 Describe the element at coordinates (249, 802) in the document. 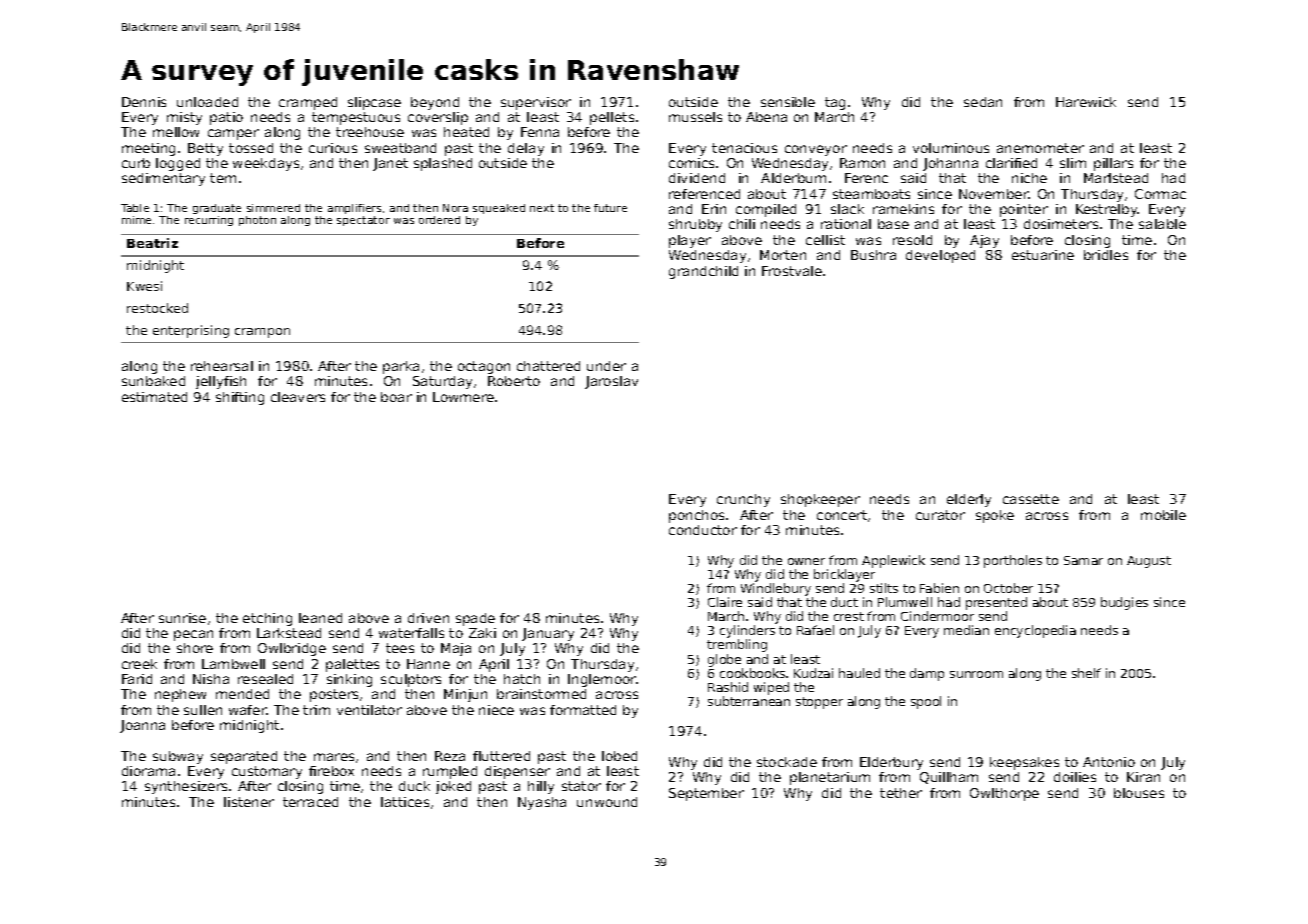

I see `listener` at that location.
